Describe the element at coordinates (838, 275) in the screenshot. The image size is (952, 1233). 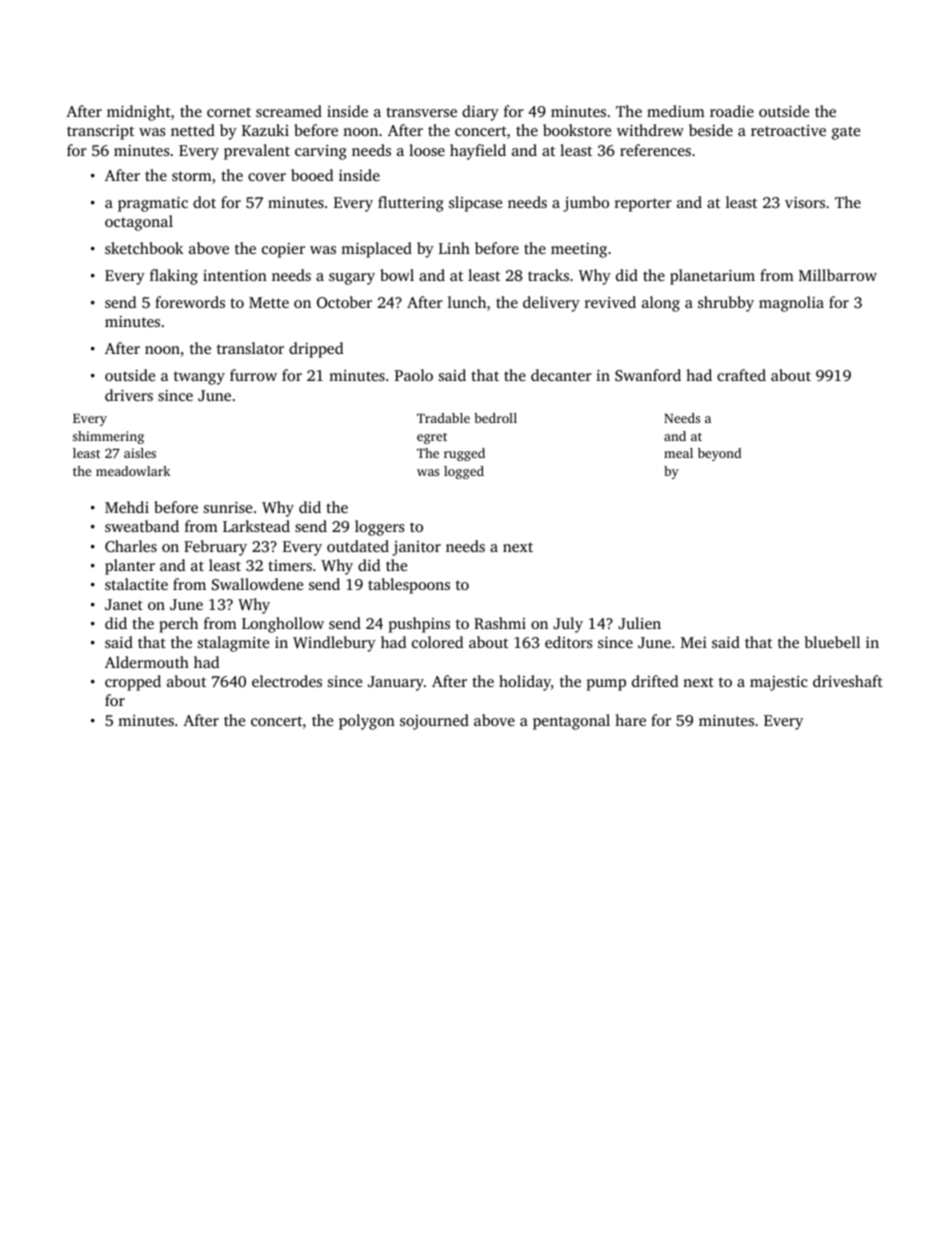
I see `Millbarrow` at that location.
